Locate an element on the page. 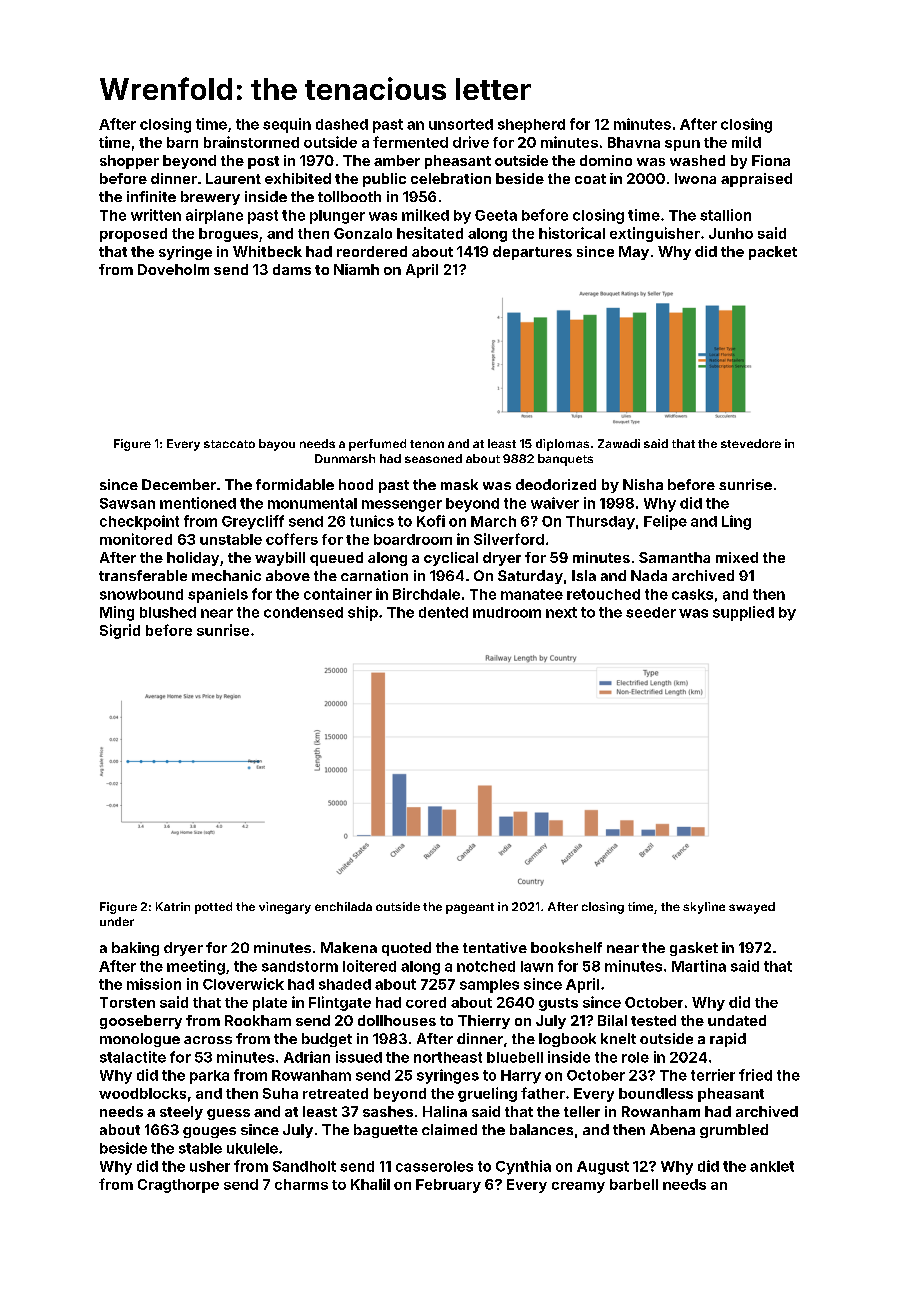  vinegary is located at coordinates (285, 908).
